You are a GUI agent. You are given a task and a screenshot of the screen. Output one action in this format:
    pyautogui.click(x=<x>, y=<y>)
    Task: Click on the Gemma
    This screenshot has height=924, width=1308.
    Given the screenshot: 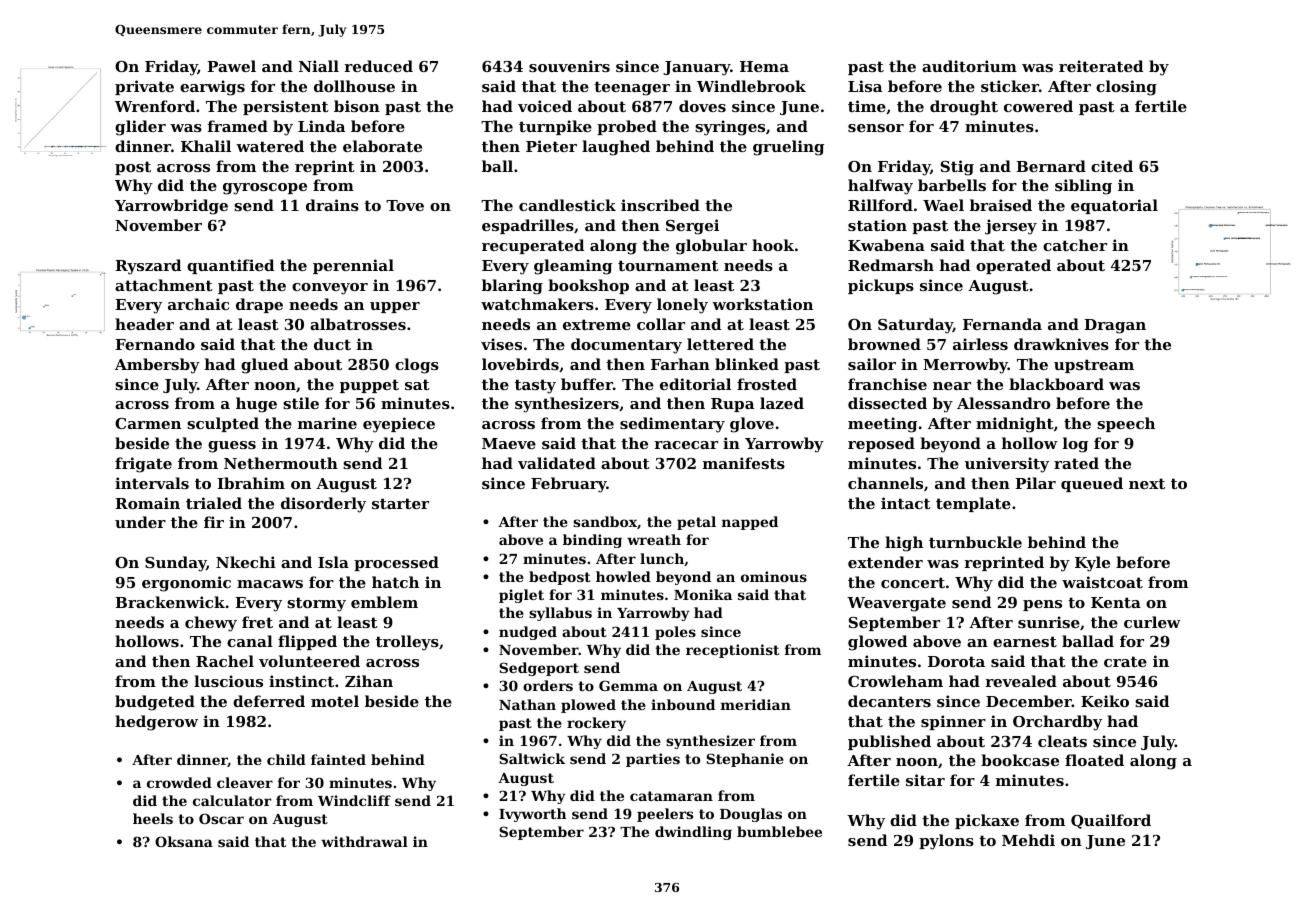 What is the action you would take?
    pyautogui.click(x=628, y=685)
